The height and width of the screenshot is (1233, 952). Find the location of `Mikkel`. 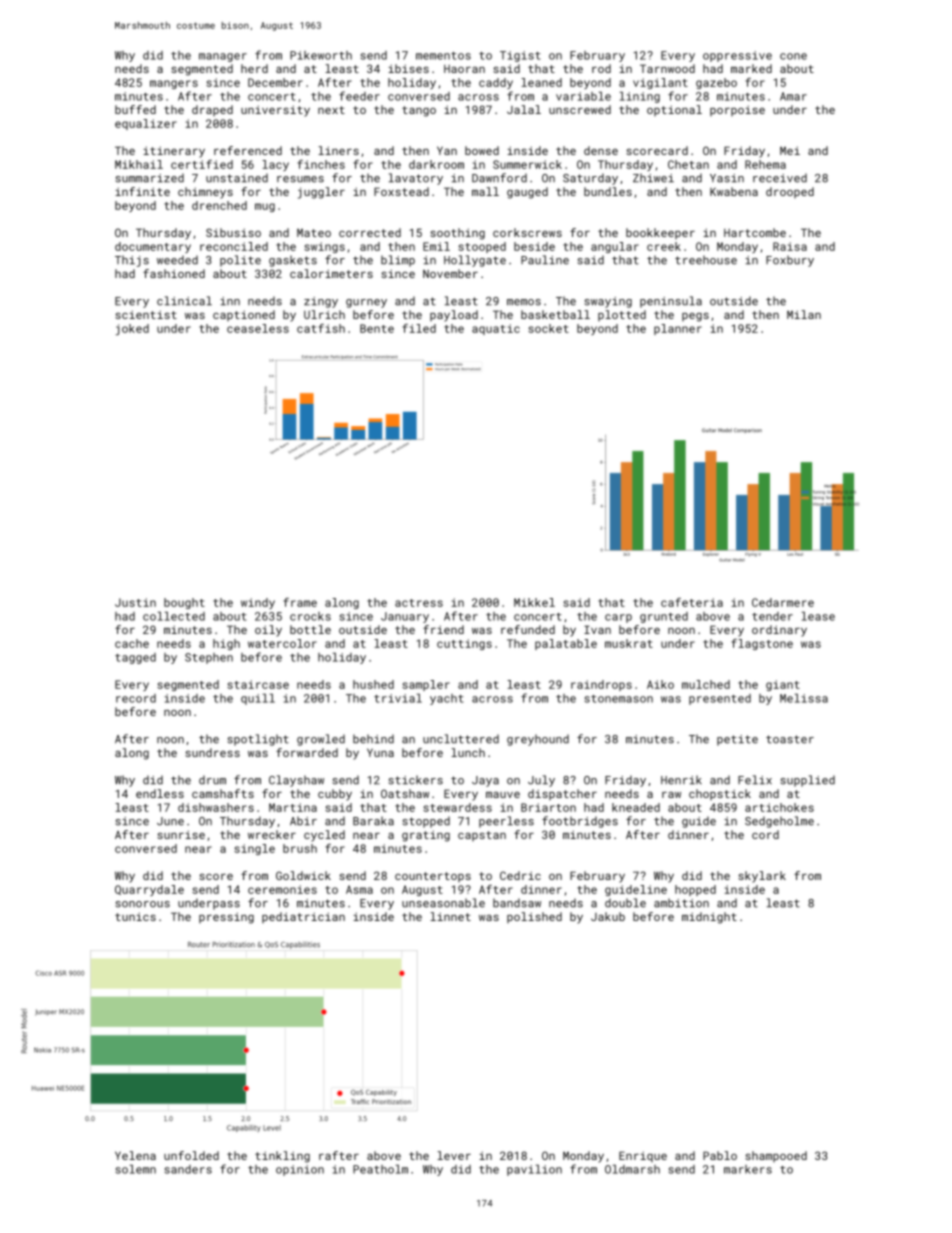

Mikkel is located at coordinates (534, 602).
